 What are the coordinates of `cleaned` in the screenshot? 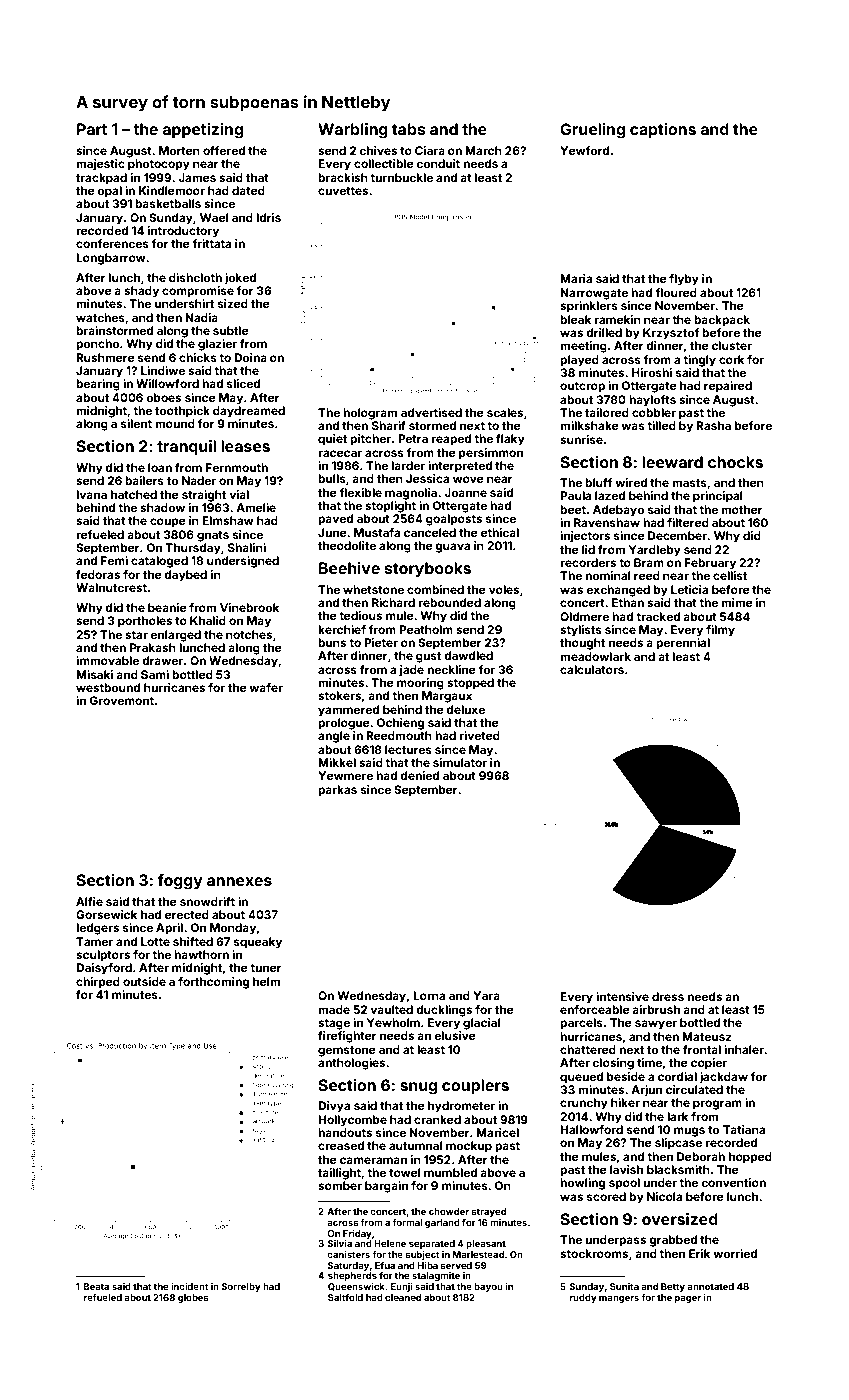 It's located at (403, 1297).
